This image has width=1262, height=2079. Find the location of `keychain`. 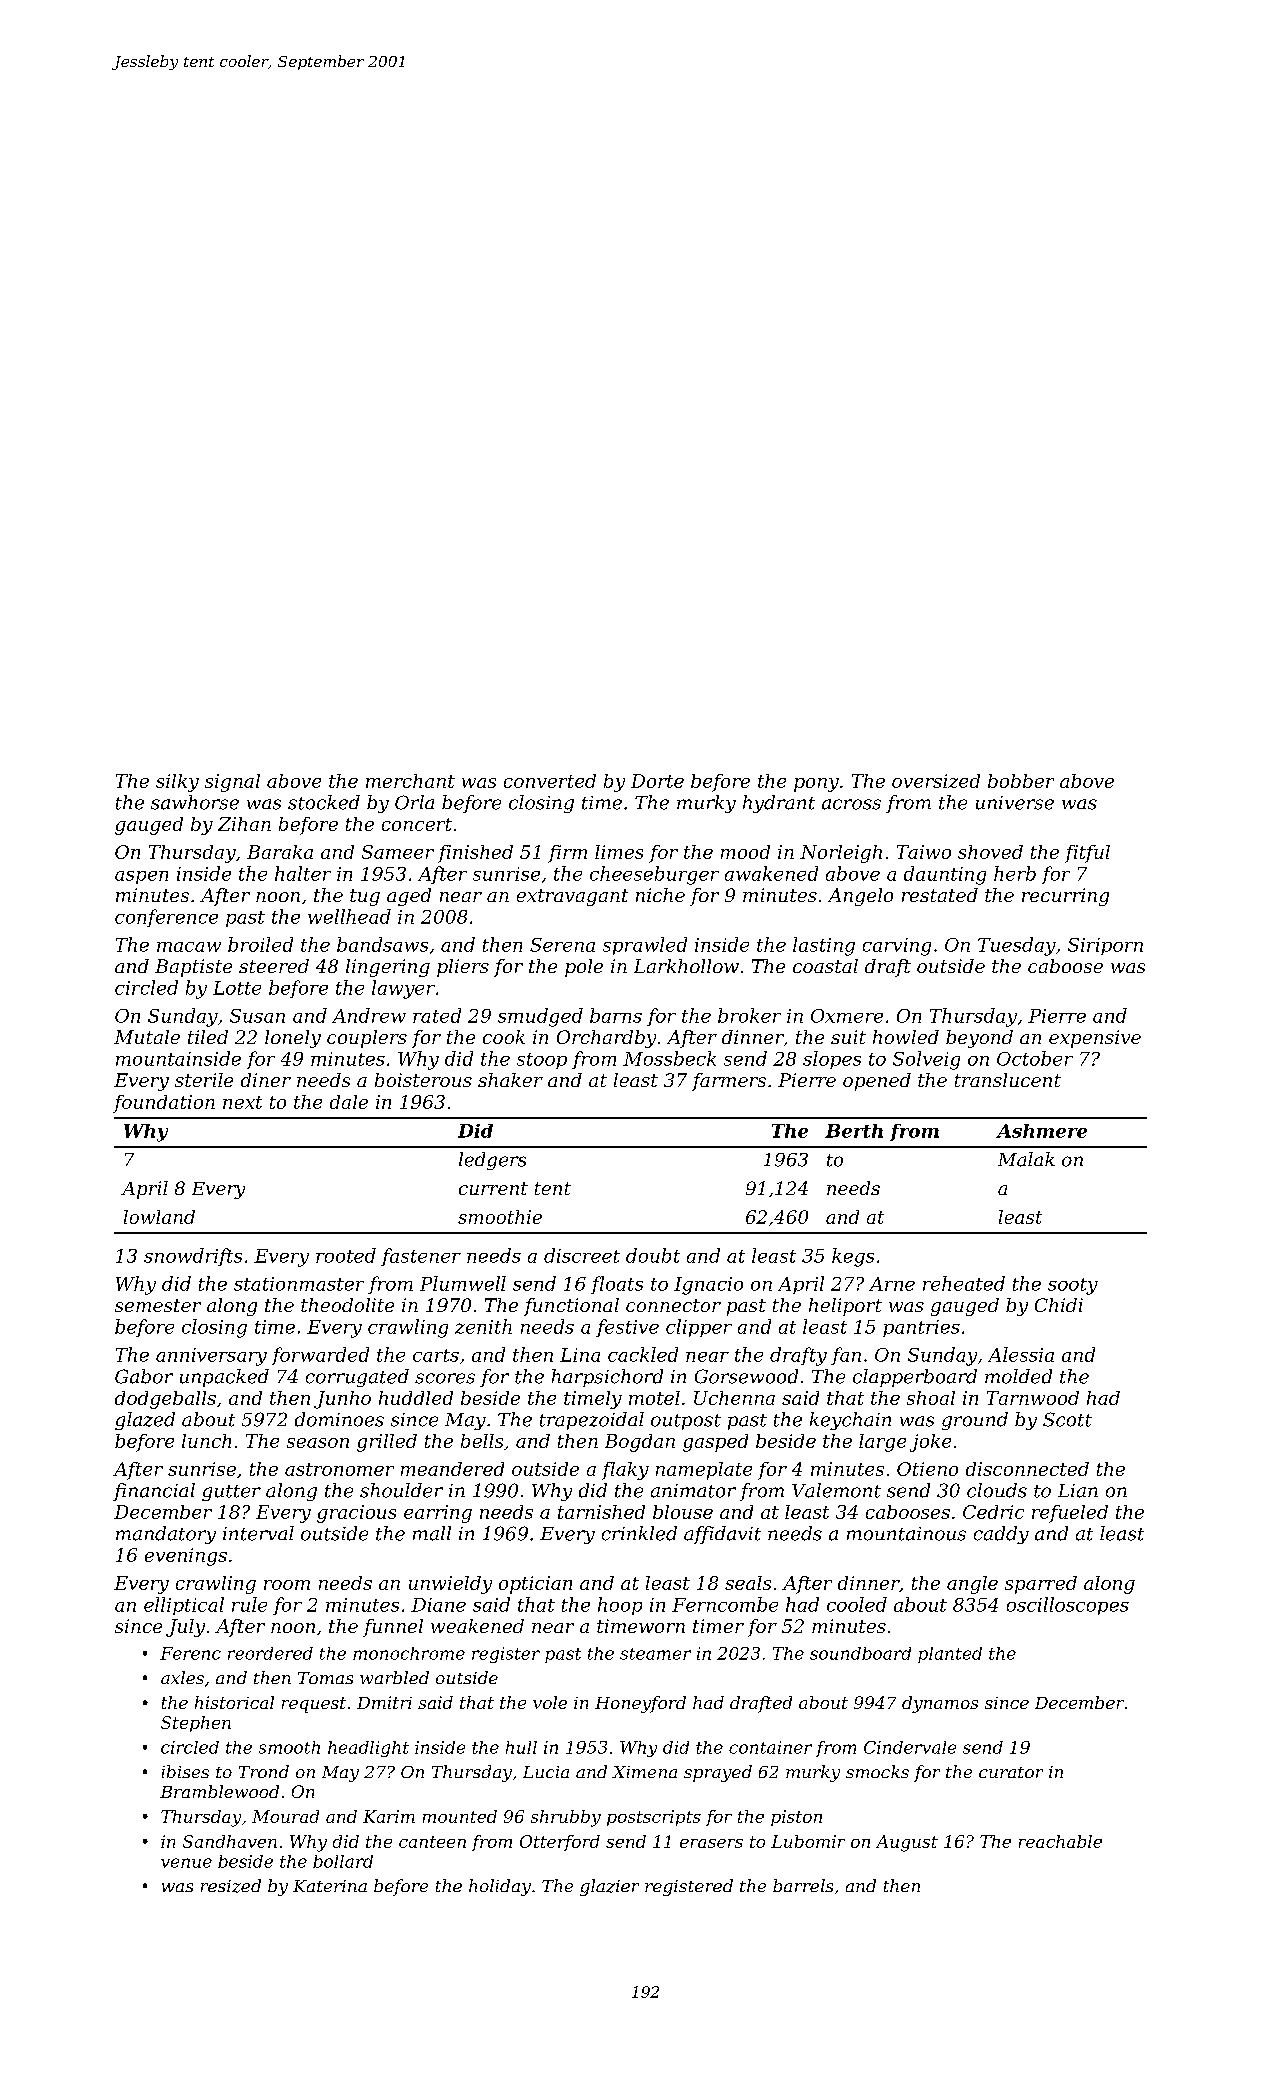

keychain is located at coordinates (850, 1421).
